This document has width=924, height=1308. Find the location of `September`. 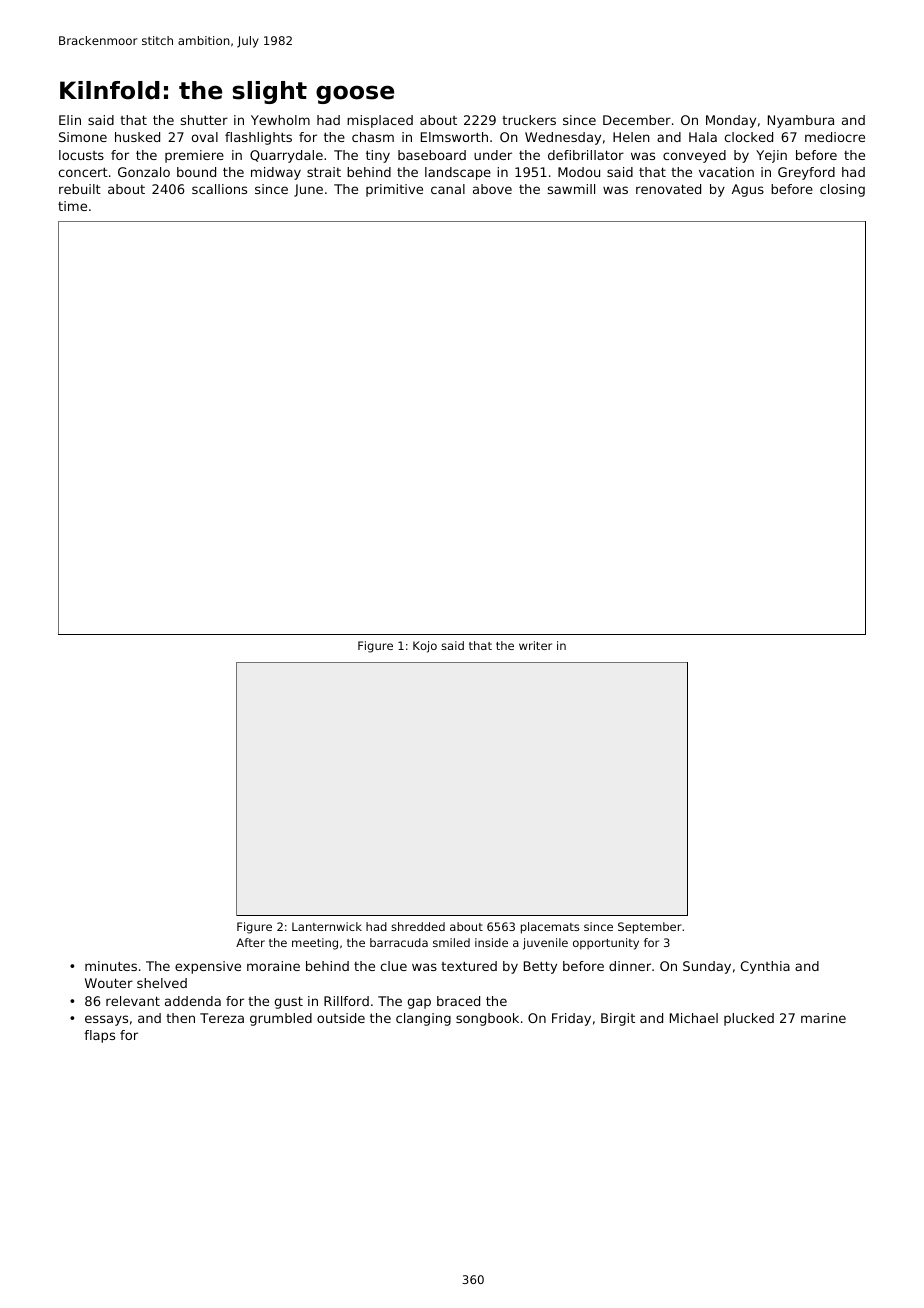

September is located at coordinates (650, 928).
